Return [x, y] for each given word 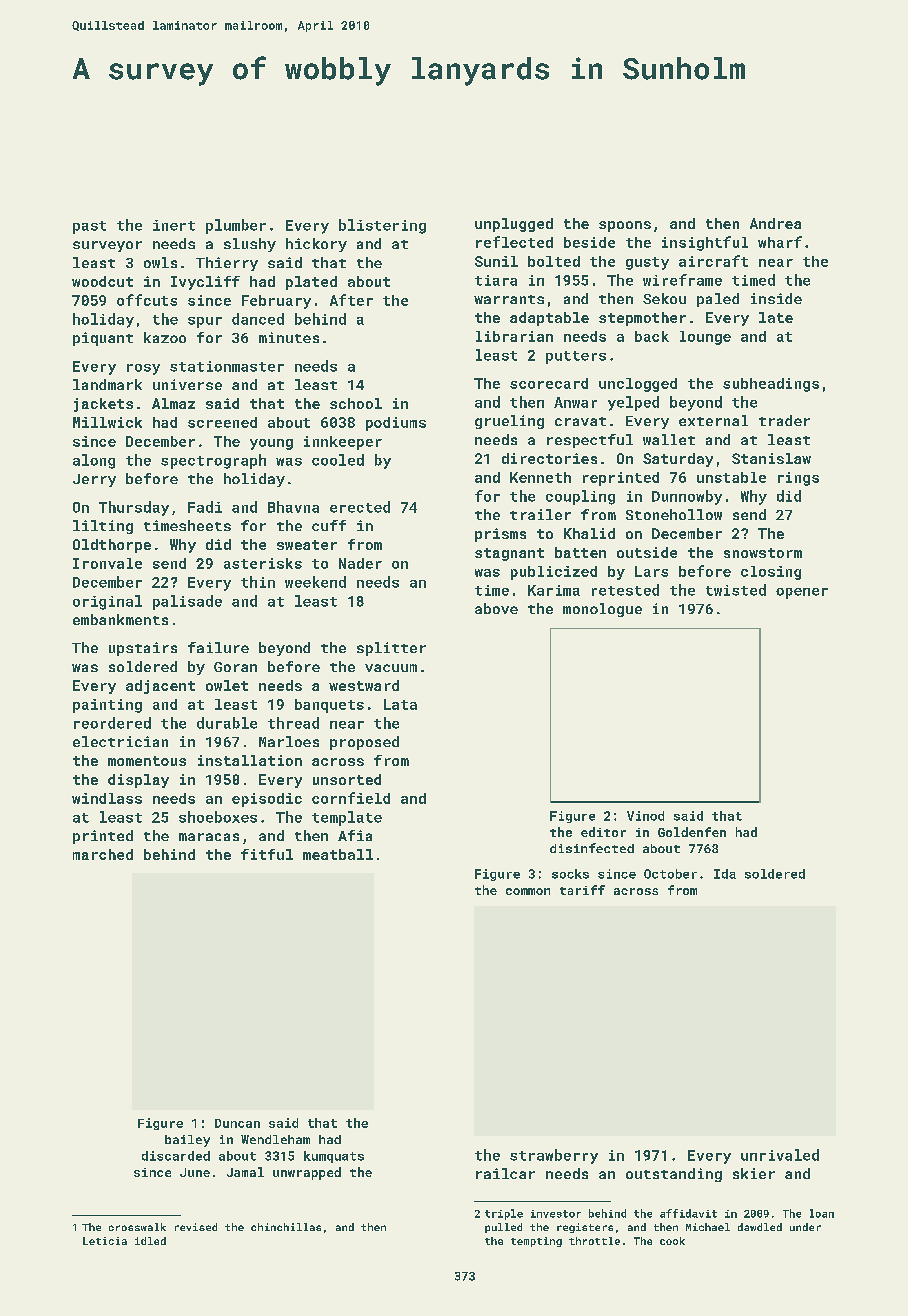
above [496, 608]
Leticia [105, 1241]
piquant [103, 339]
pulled [503, 1228]
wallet [669, 439]
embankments [120, 619]
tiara [496, 280]
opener [802, 593]
